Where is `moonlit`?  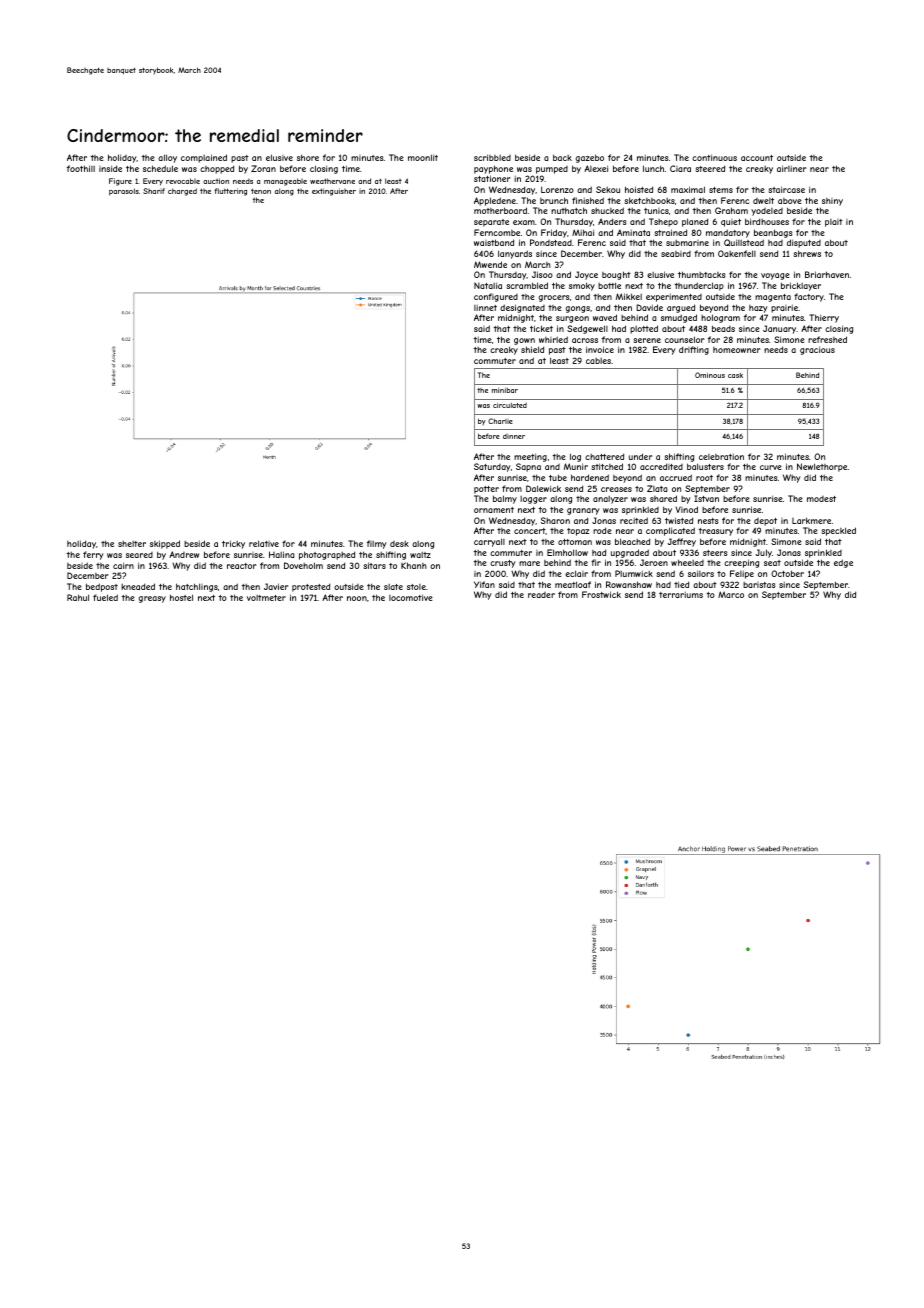 moonlit is located at coordinates (423, 157).
